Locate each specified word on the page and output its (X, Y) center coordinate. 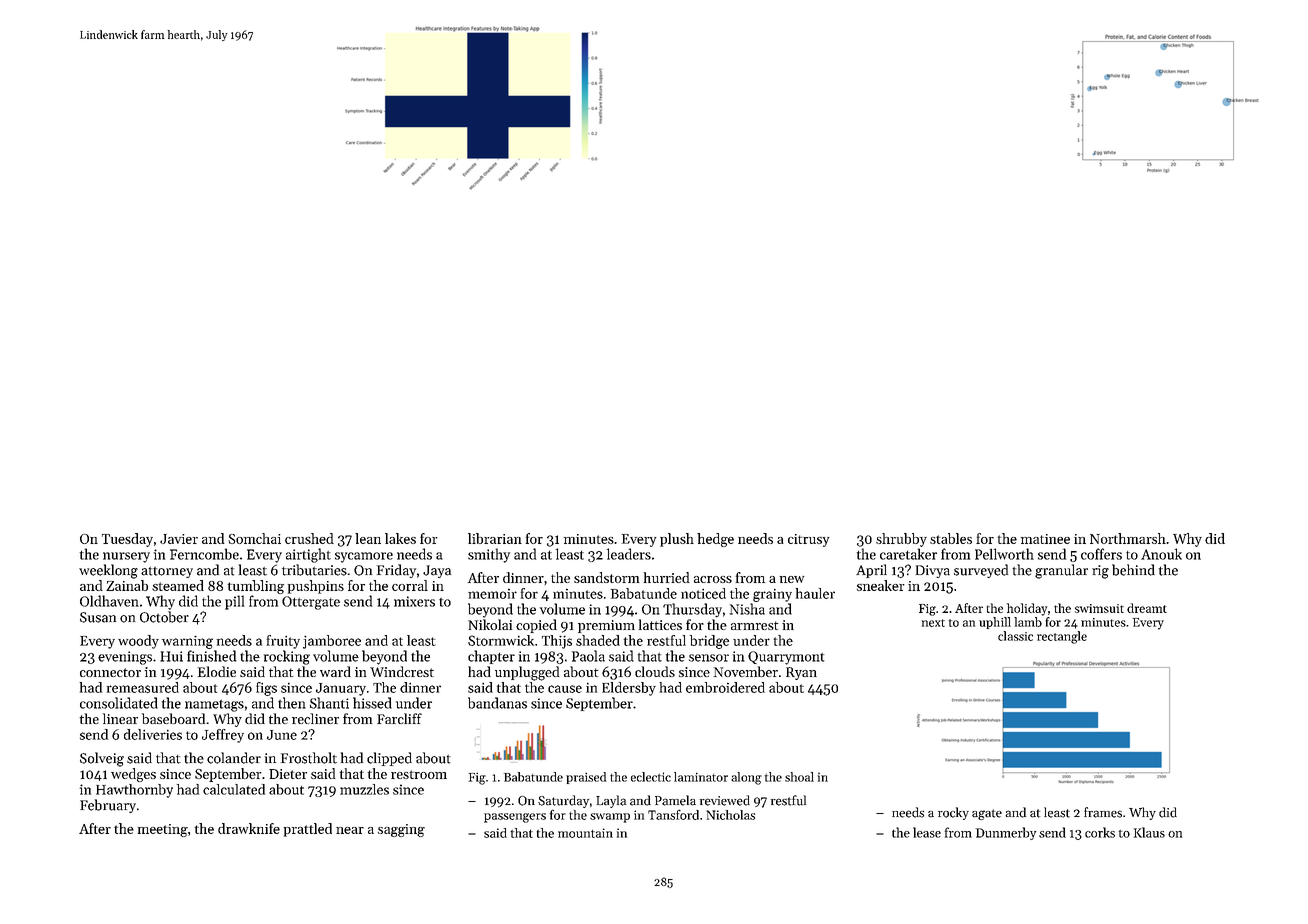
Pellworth (1004, 554)
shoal (799, 777)
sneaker (881, 585)
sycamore (364, 557)
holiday (1027, 609)
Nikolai (490, 624)
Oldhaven (109, 601)
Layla (611, 801)
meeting (163, 830)
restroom (419, 774)
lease (927, 832)
